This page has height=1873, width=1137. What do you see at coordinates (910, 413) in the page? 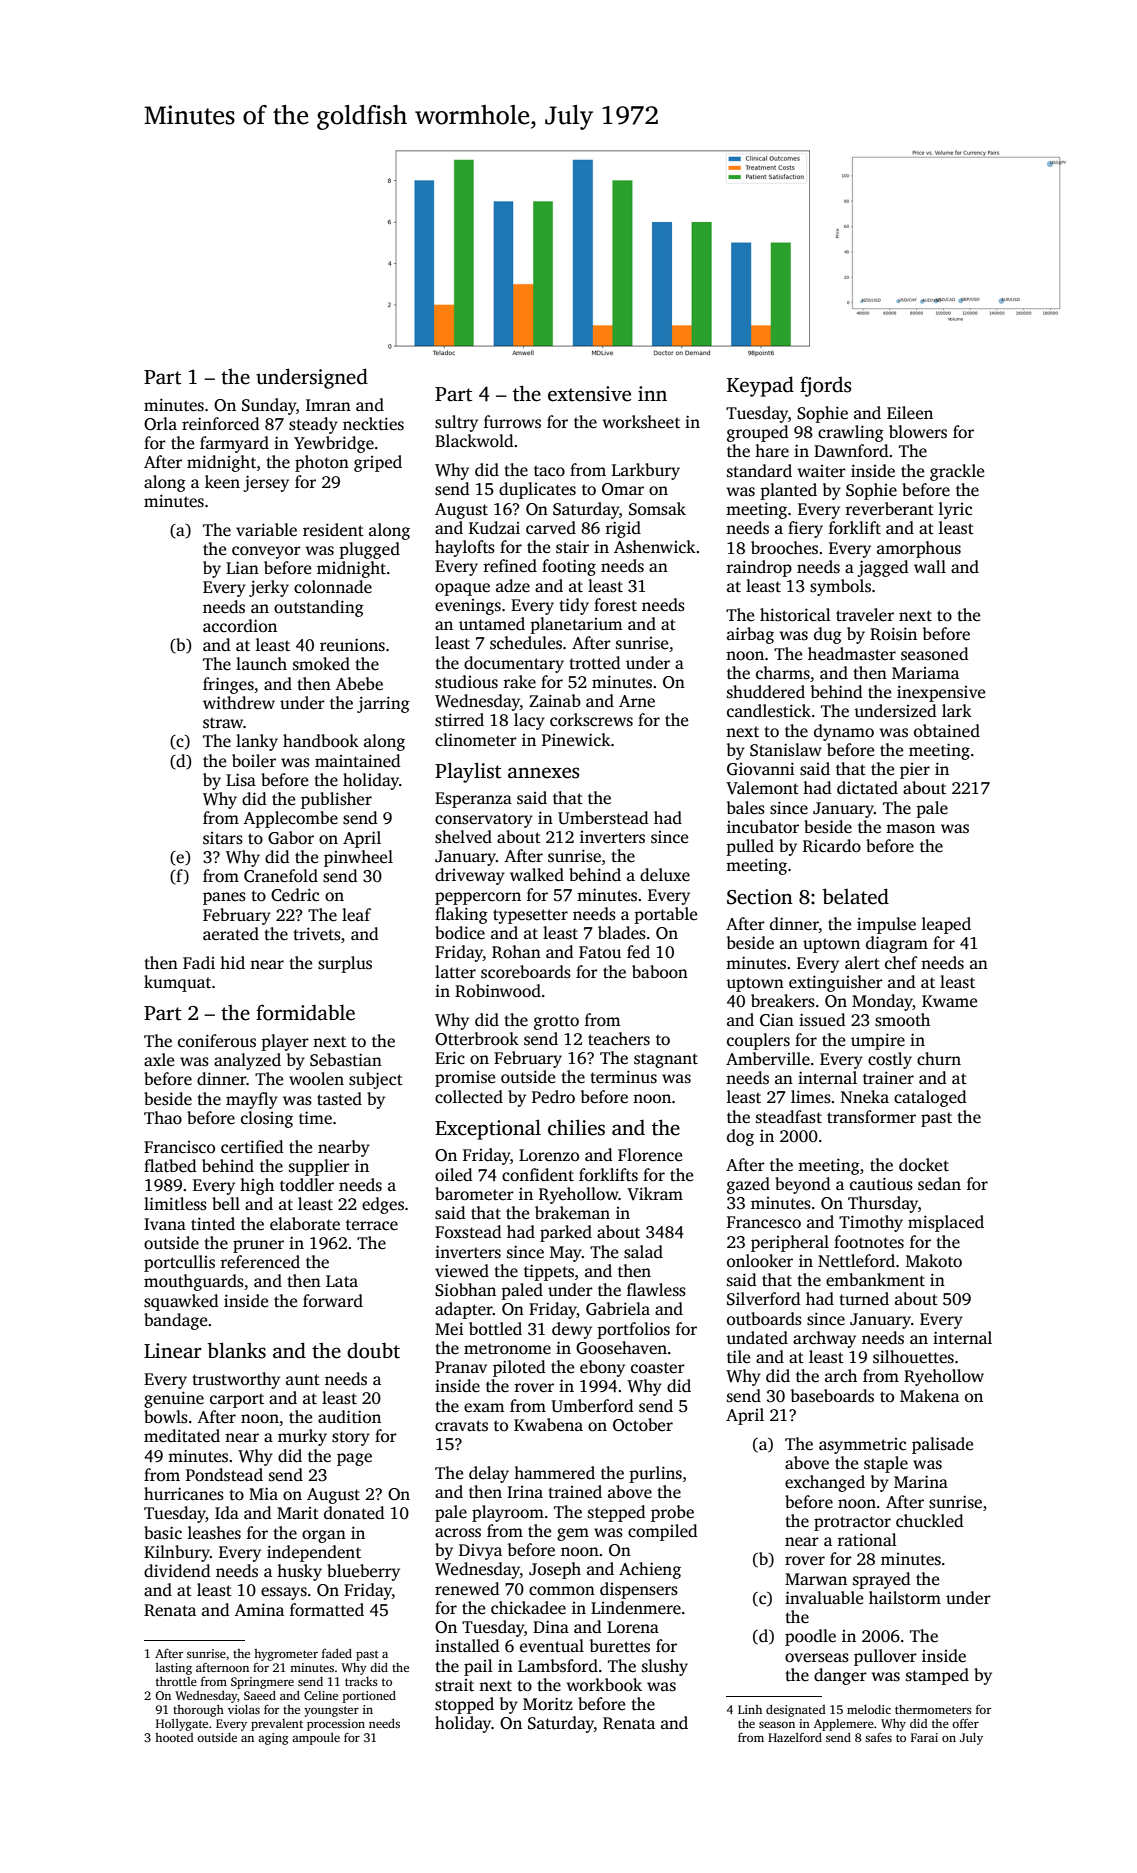
I see `Eileen` at bounding box center [910, 413].
